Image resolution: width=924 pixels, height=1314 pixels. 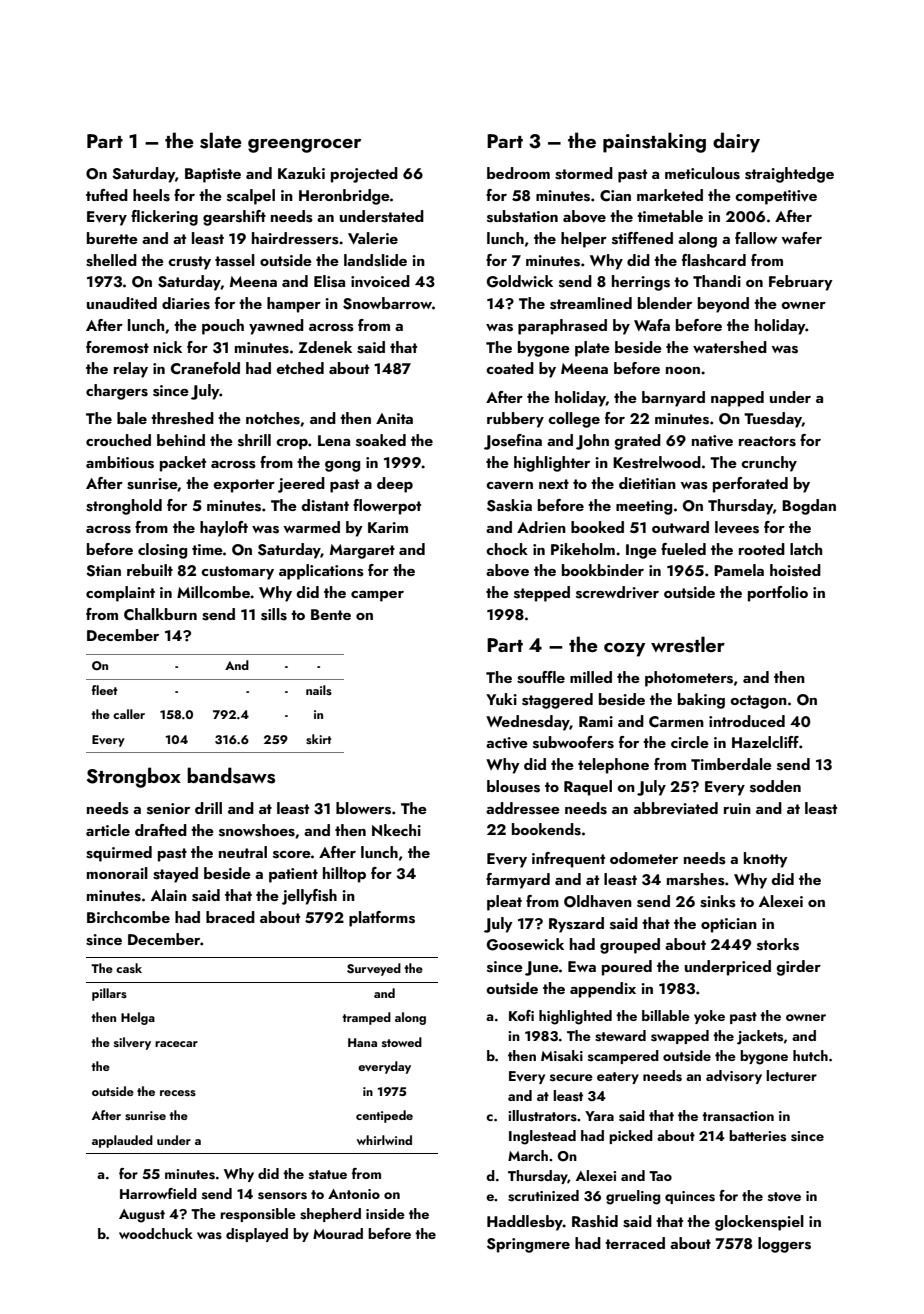 What do you see at coordinates (654, 142) in the screenshot?
I see `painstaking` at bounding box center [654, 142].
